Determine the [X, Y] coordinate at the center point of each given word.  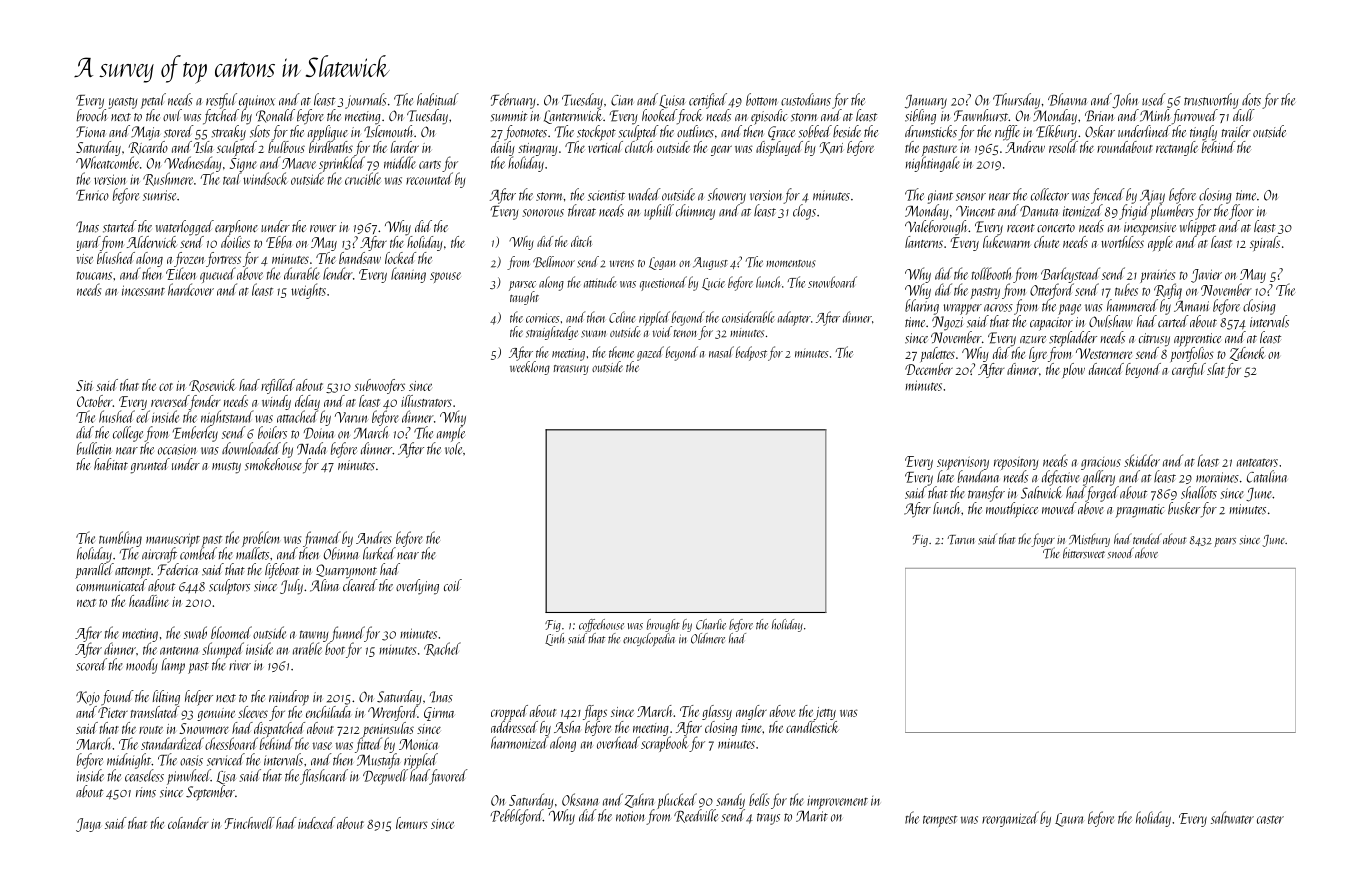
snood [1121, 553]
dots [1251, 99]
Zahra [639, 800]
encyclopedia [649, 639]
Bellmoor [554, 262]
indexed [316, 823]
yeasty [122, 103]
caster [1270, 820]
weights [308, 291]
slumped [223, 650]
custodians [806, 99]
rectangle [1177, 148]
